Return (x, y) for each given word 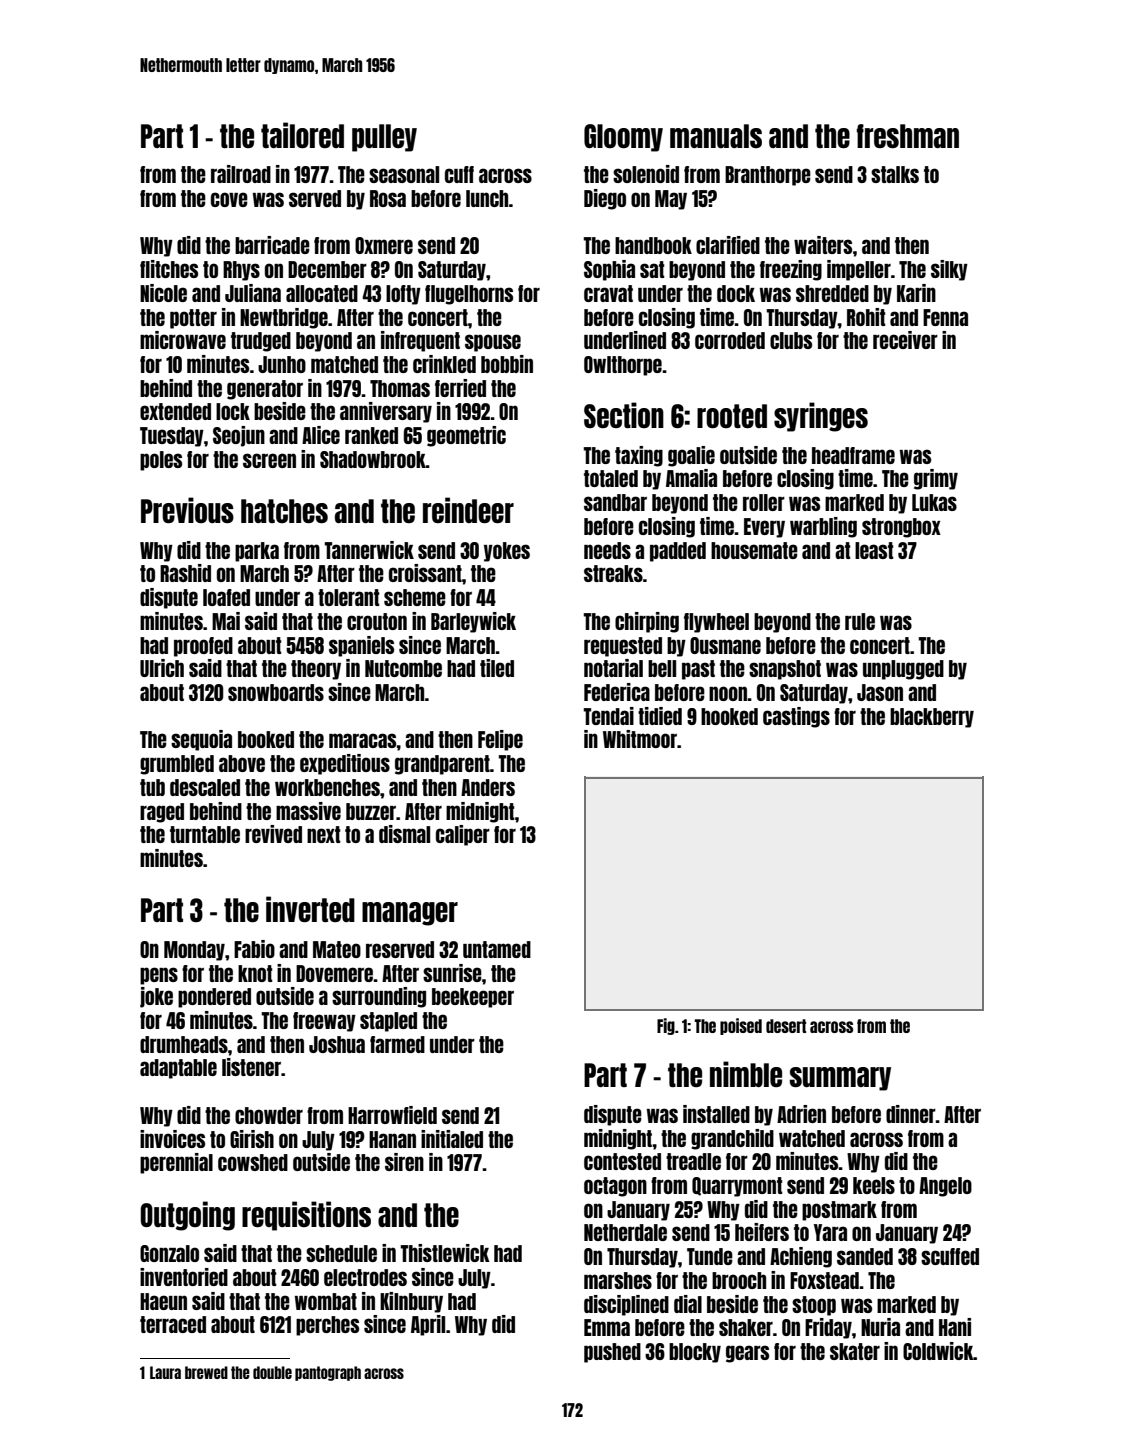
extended (175, 411)
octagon (615, 1187)
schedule (341, 1253)
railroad (241, 174)
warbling (823, 527)
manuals (716, 136)
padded (678, 552)
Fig (666, 1026)
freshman (908, 136)
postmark (839, 1211)
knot (255, 973)
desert (786, 1026)
